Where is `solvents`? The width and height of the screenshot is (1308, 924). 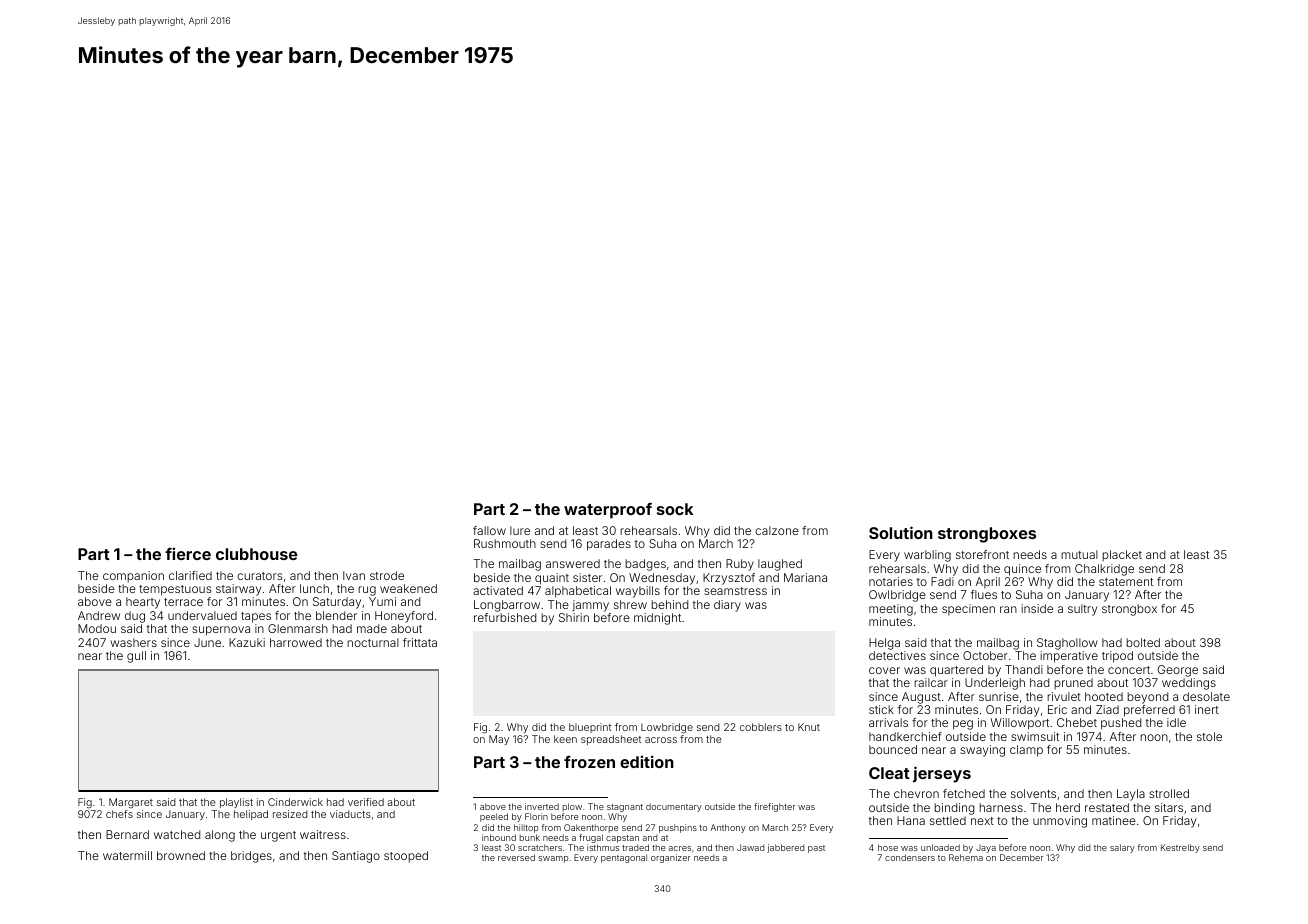
solvents is located at coordinates (1033, 793).
